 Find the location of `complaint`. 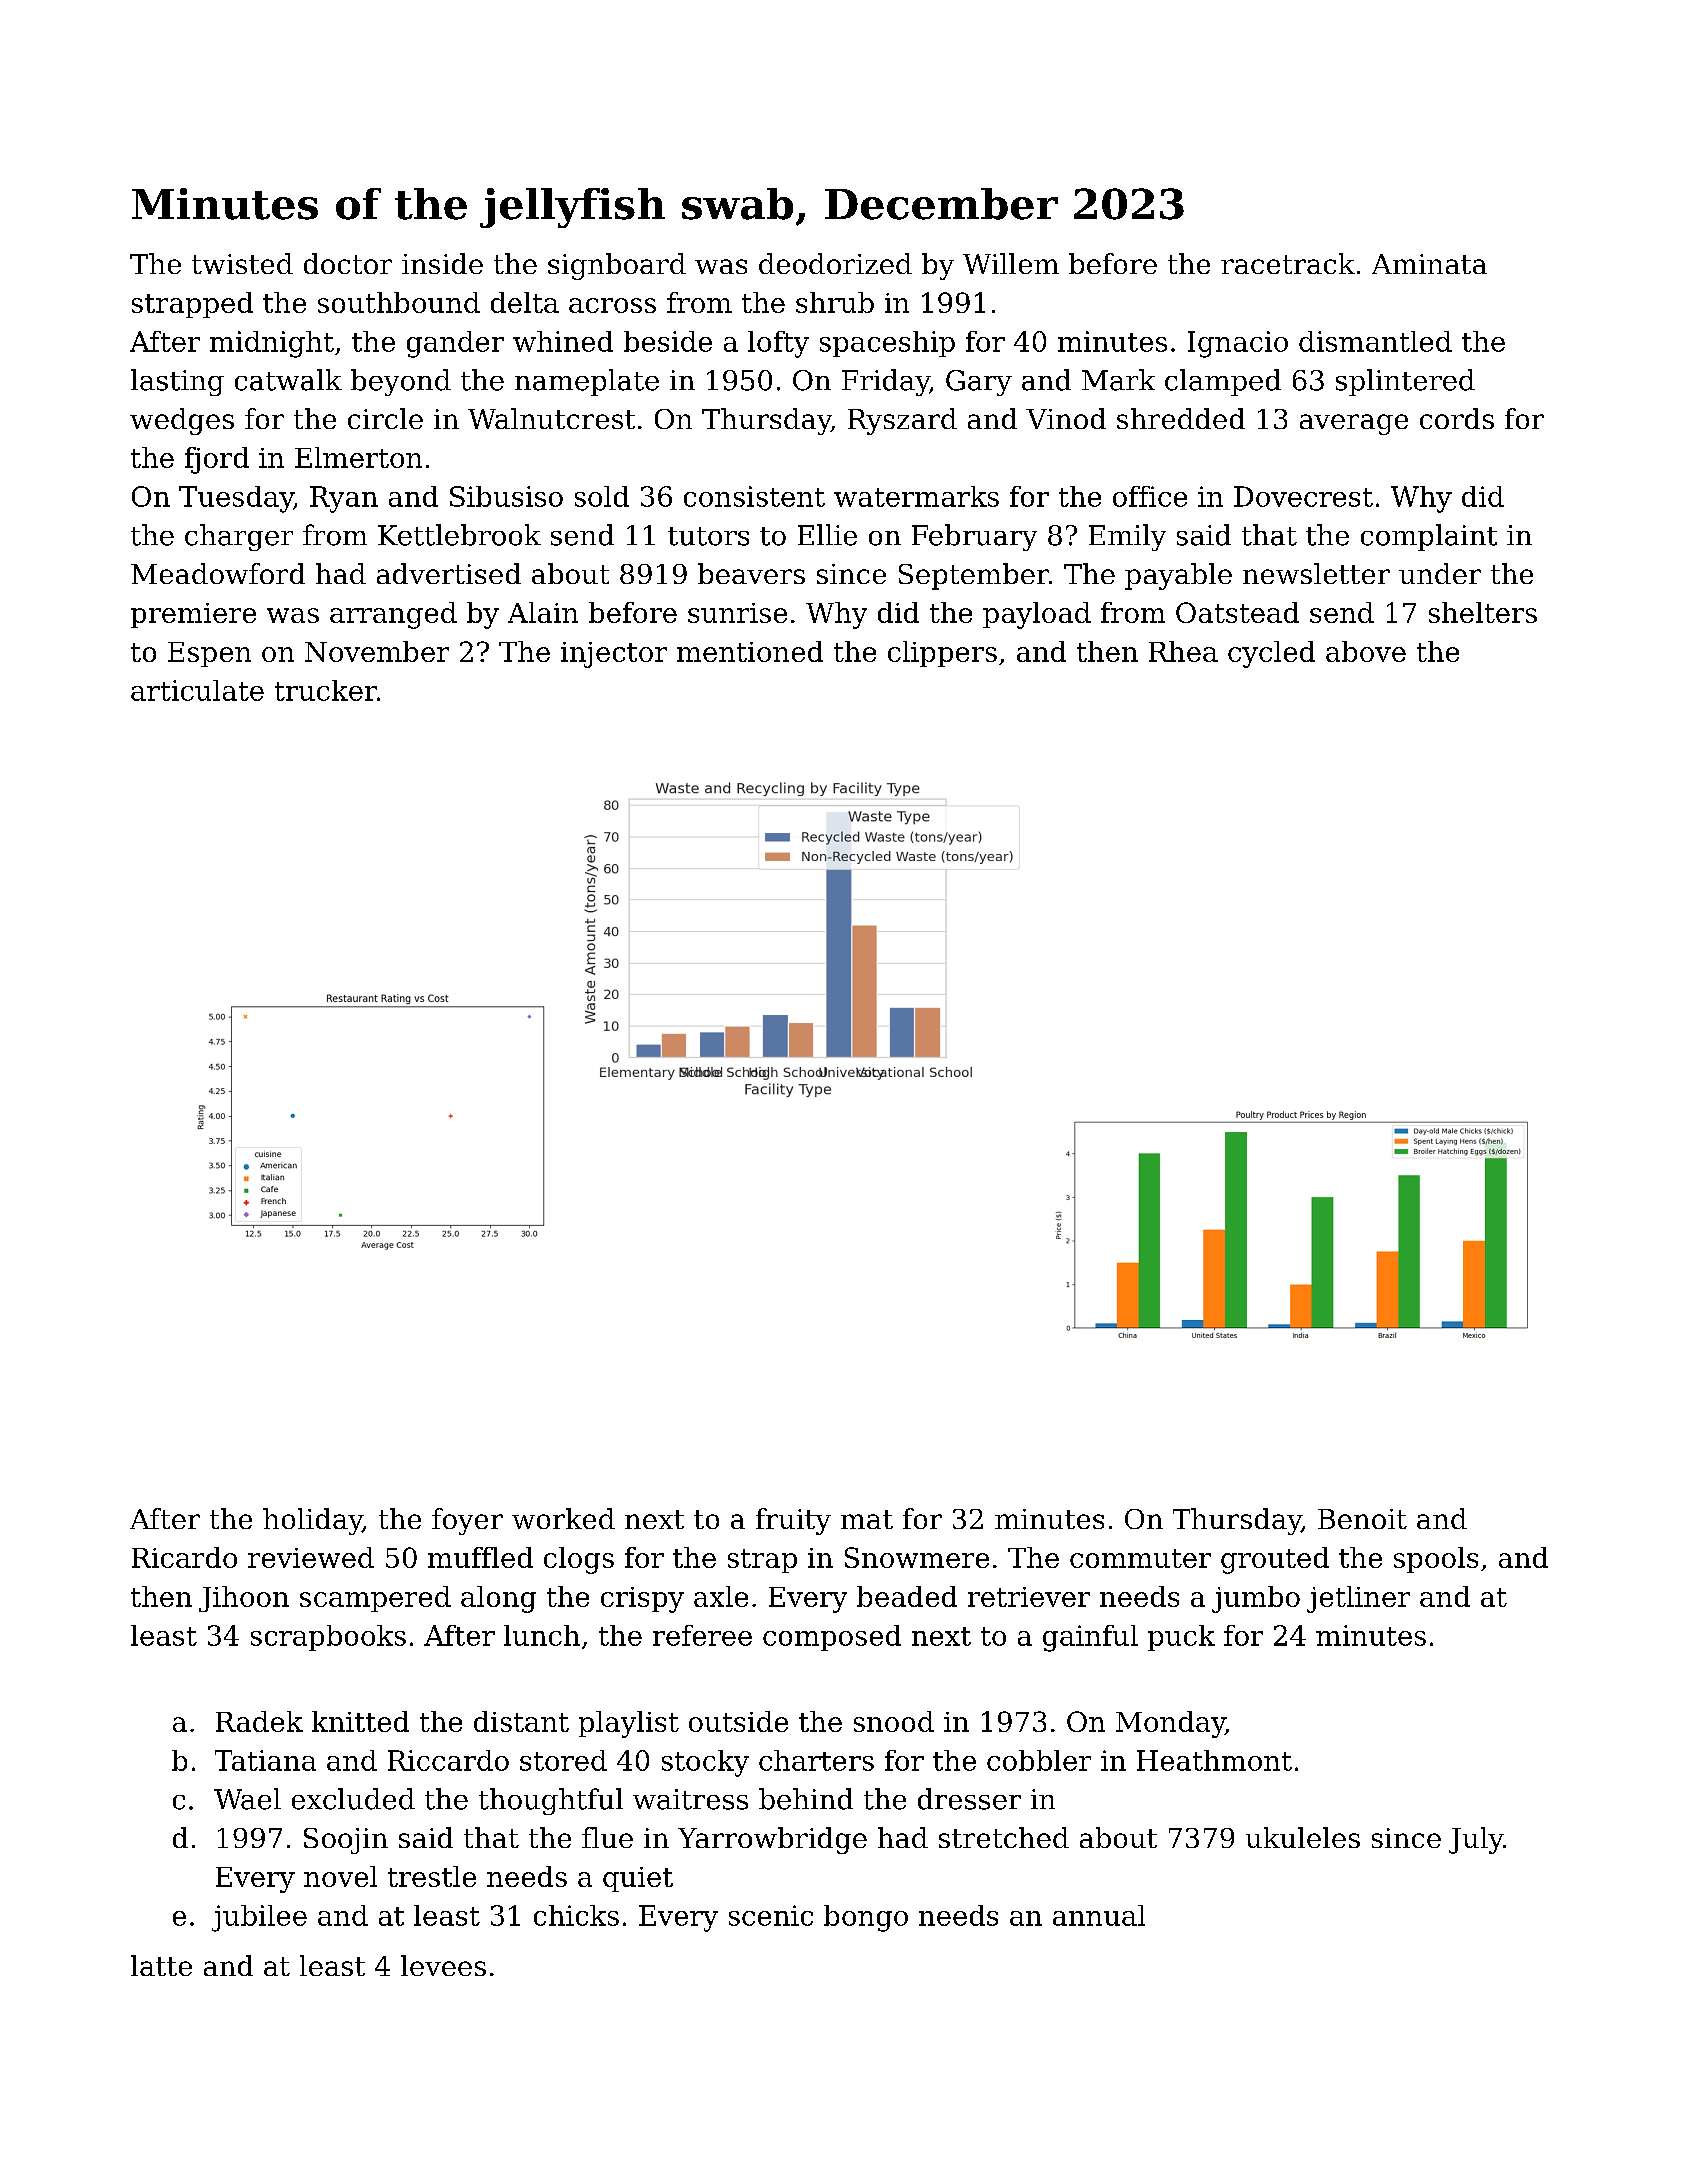

complaint is located at coordinates (1429, 537).
